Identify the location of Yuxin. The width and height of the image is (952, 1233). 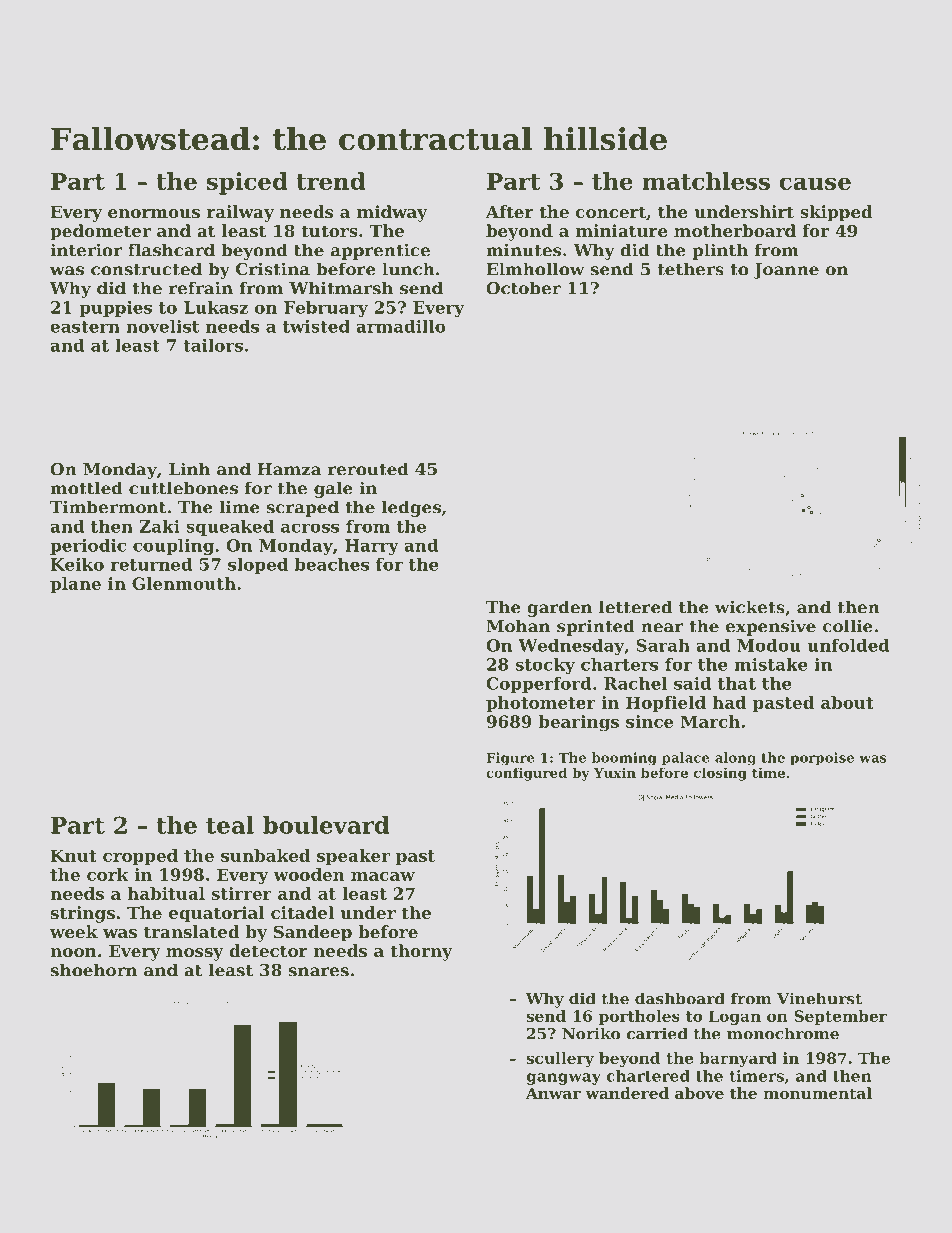
(615, 772).
